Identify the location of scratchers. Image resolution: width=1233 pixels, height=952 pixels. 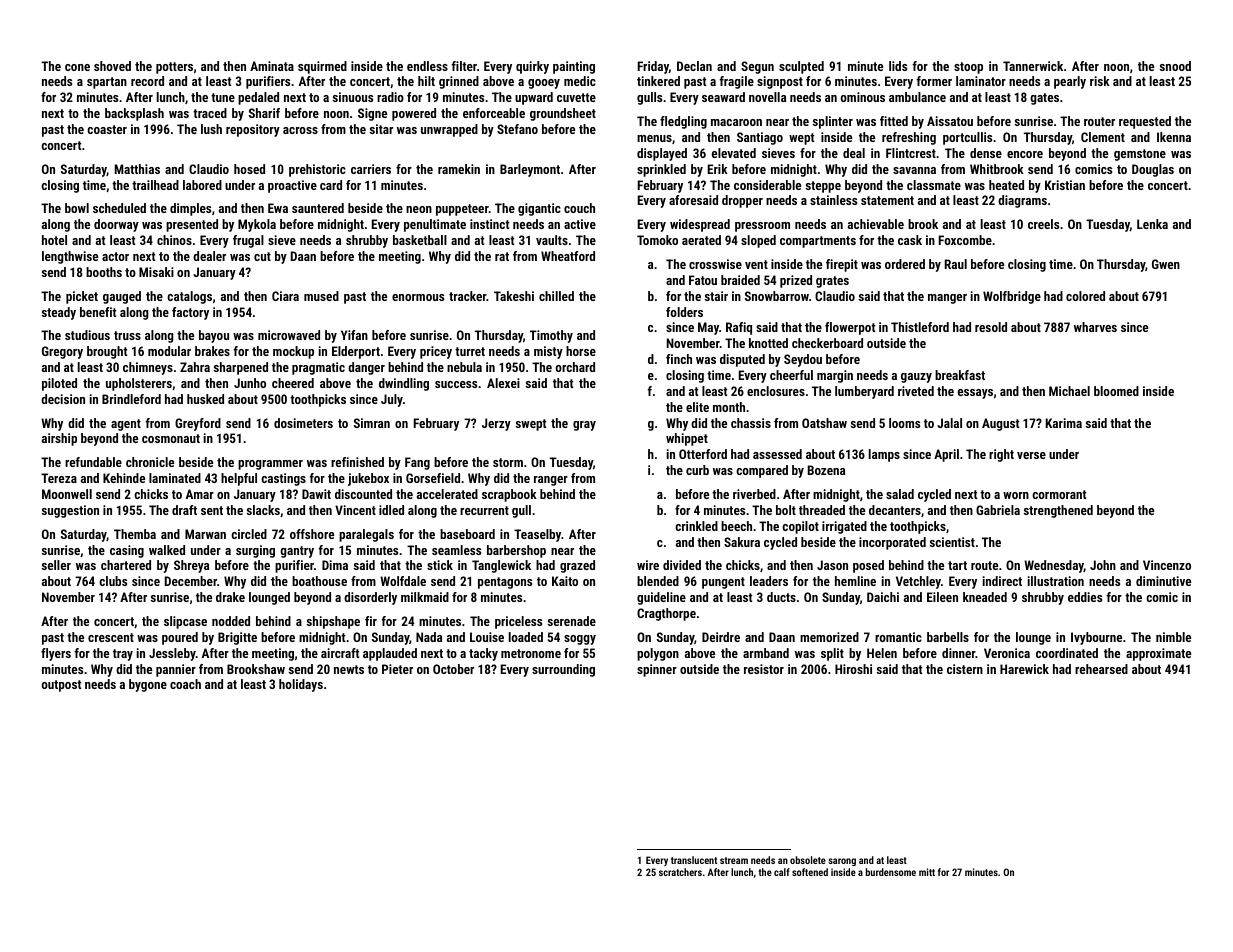
(680, 872).
